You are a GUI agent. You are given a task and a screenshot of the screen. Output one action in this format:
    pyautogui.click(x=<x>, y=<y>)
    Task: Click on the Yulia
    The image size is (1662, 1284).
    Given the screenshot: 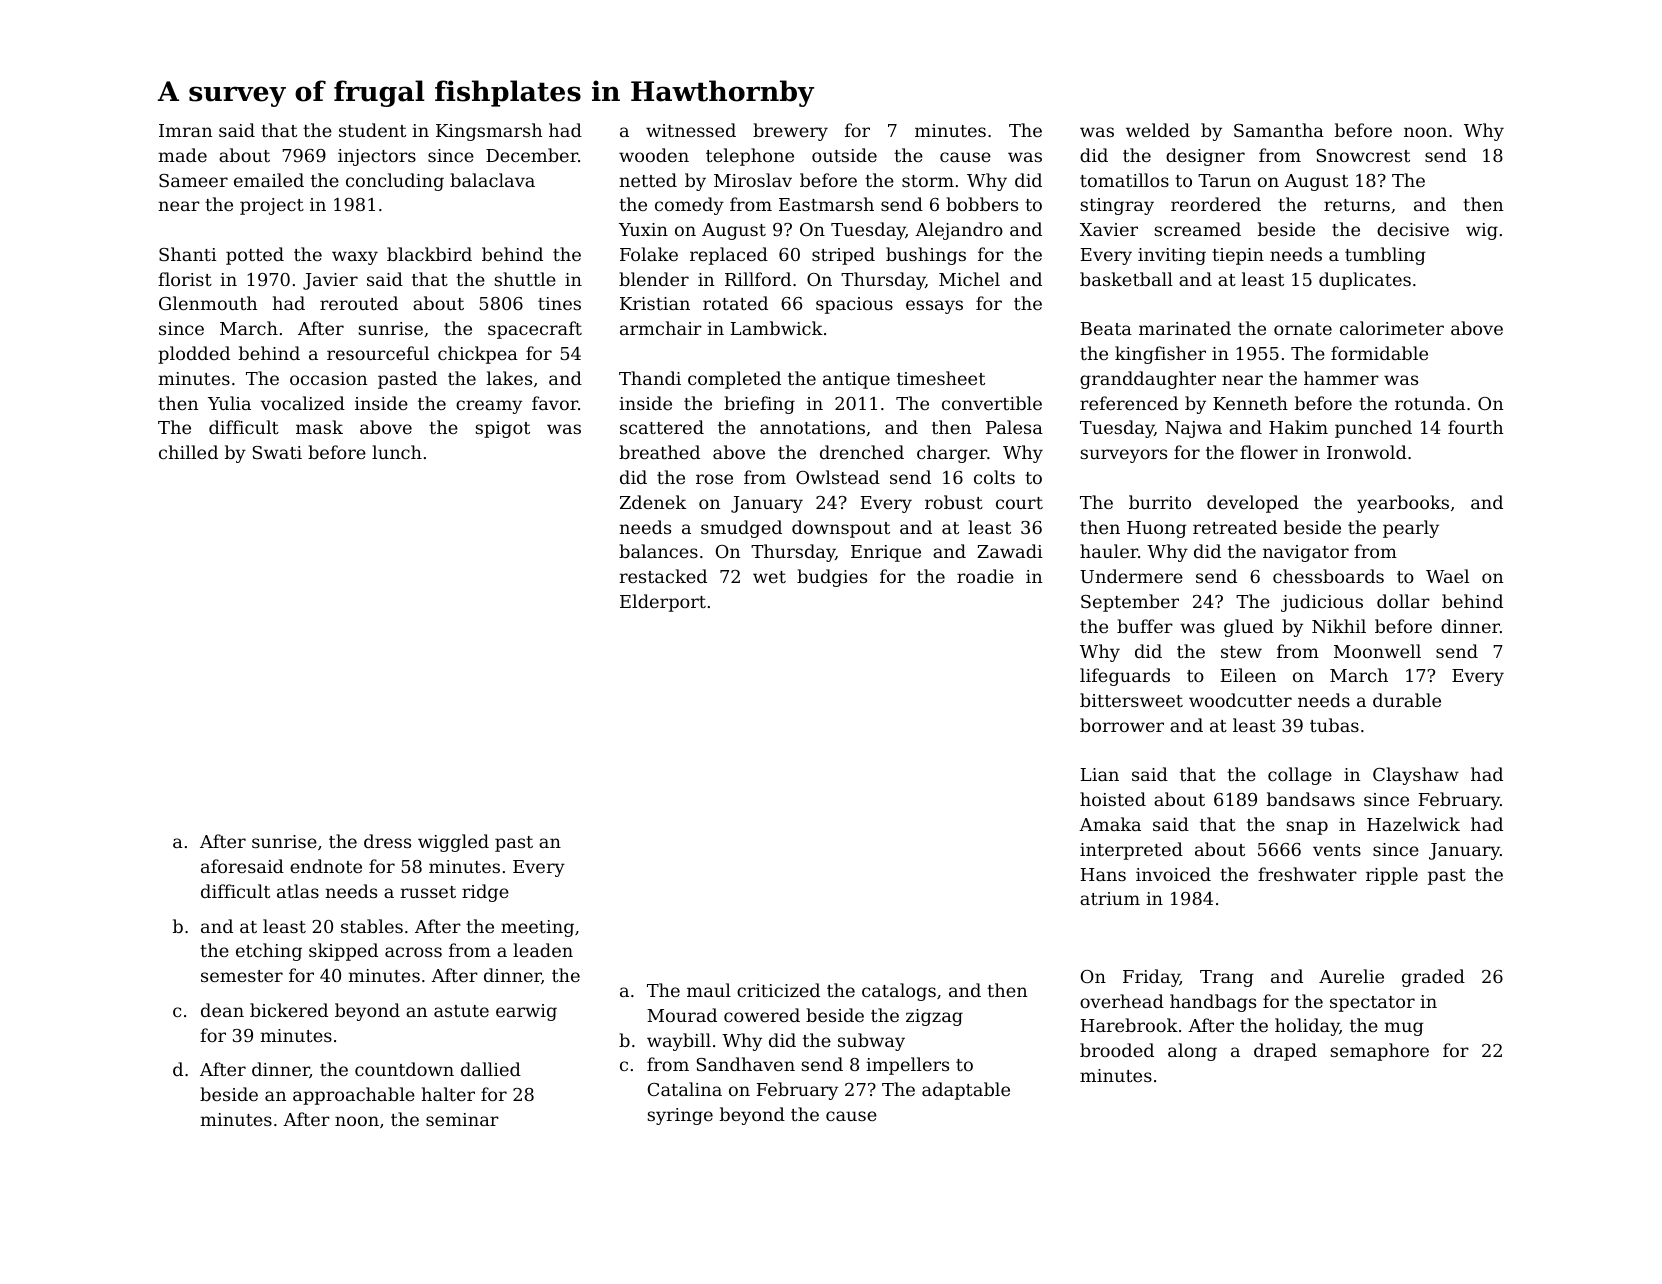 What is the action you would take?
    pyautogui.click(x=229, y=403)
